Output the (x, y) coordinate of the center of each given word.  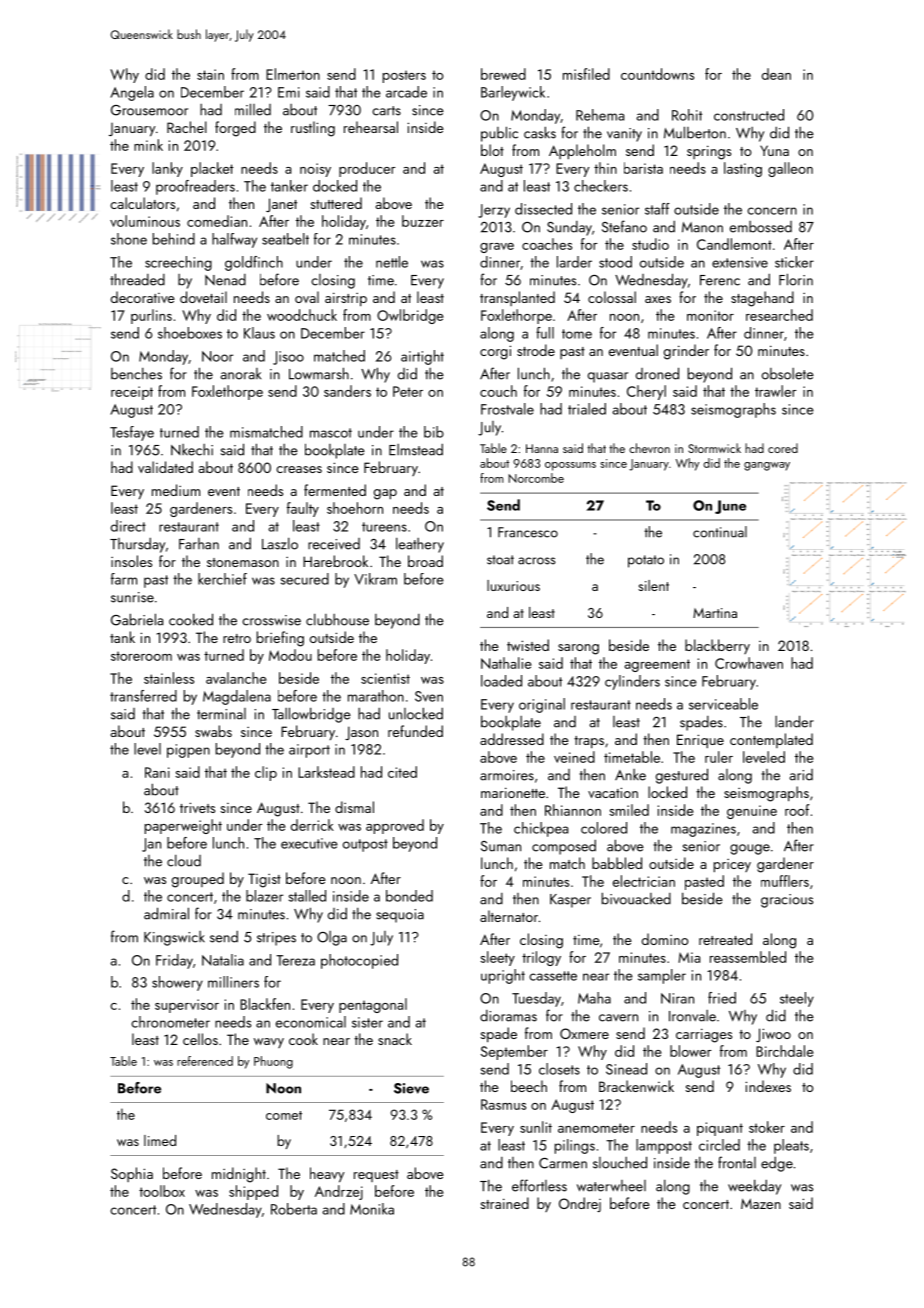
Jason (361, 733)
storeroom (141, 656)
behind (174, 239)
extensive (740, 262)
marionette (513, 792)
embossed (761, 227)
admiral (166, 913)
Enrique (700, 741)
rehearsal (371, 127)
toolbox (162, 1191)
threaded (137, 279)
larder (574, 262)
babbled (617, 863)
